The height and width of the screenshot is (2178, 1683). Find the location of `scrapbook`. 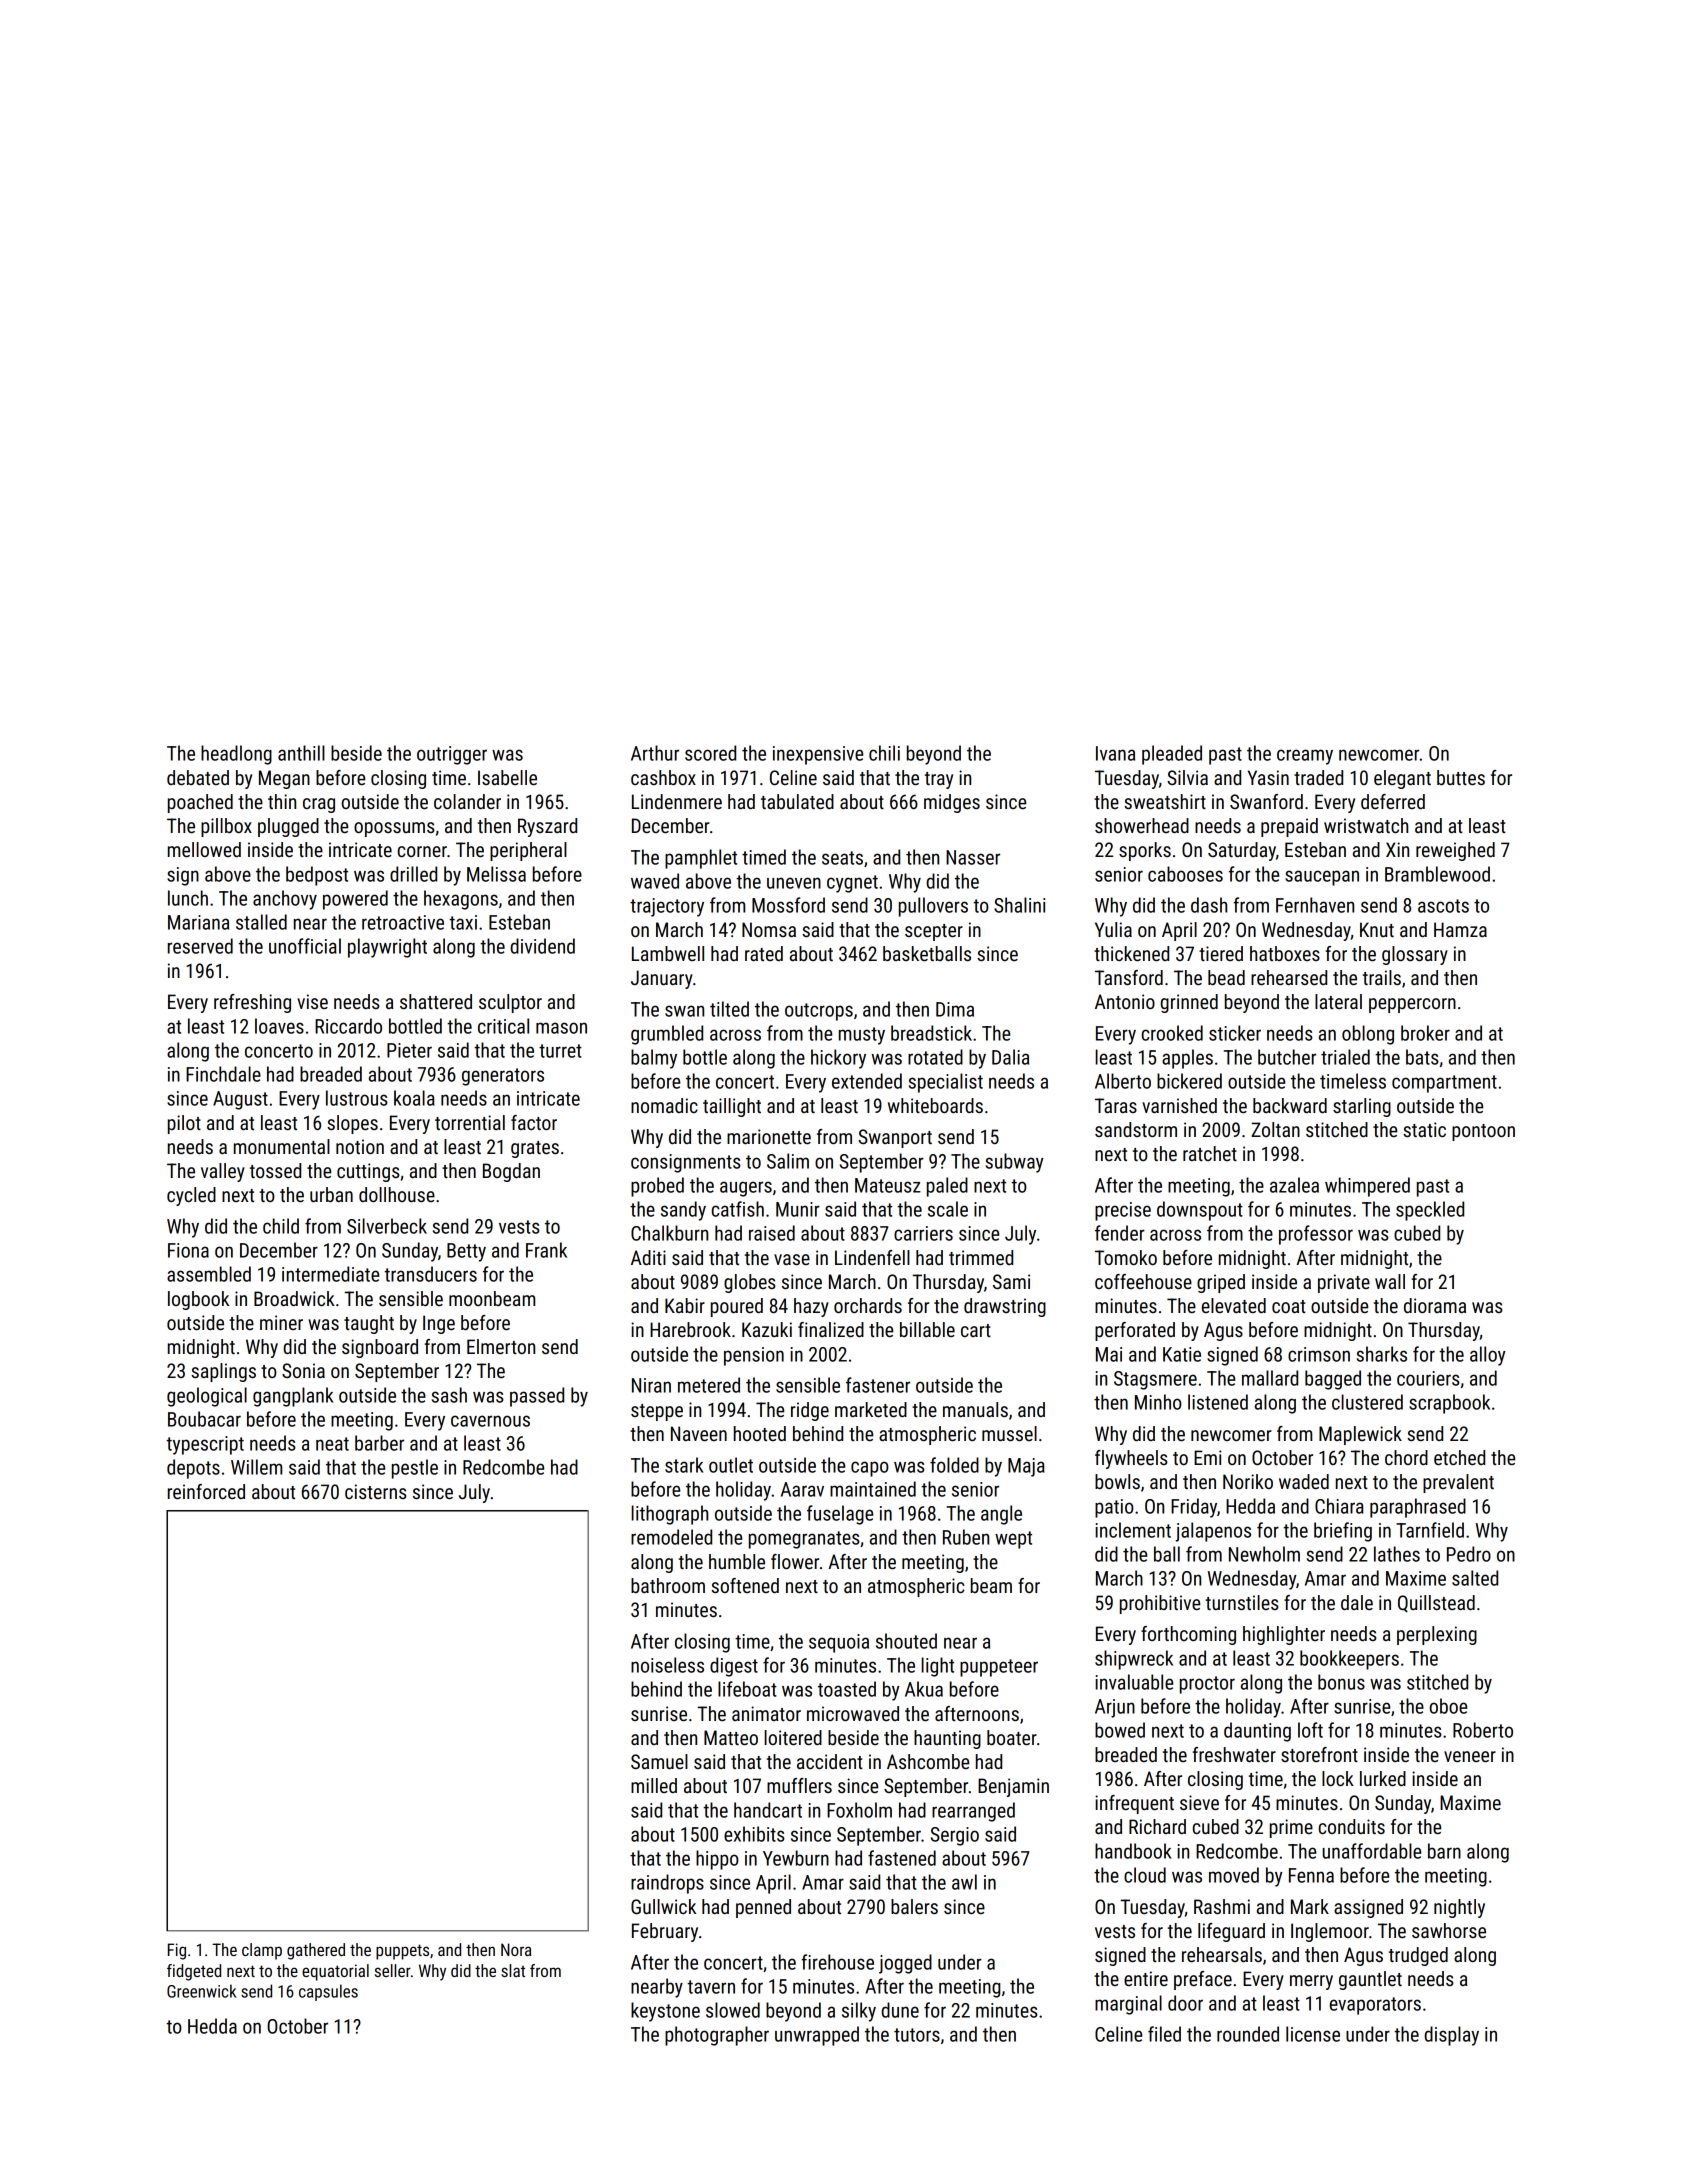

scrapbook is located at coordinates (1449, 1404).
